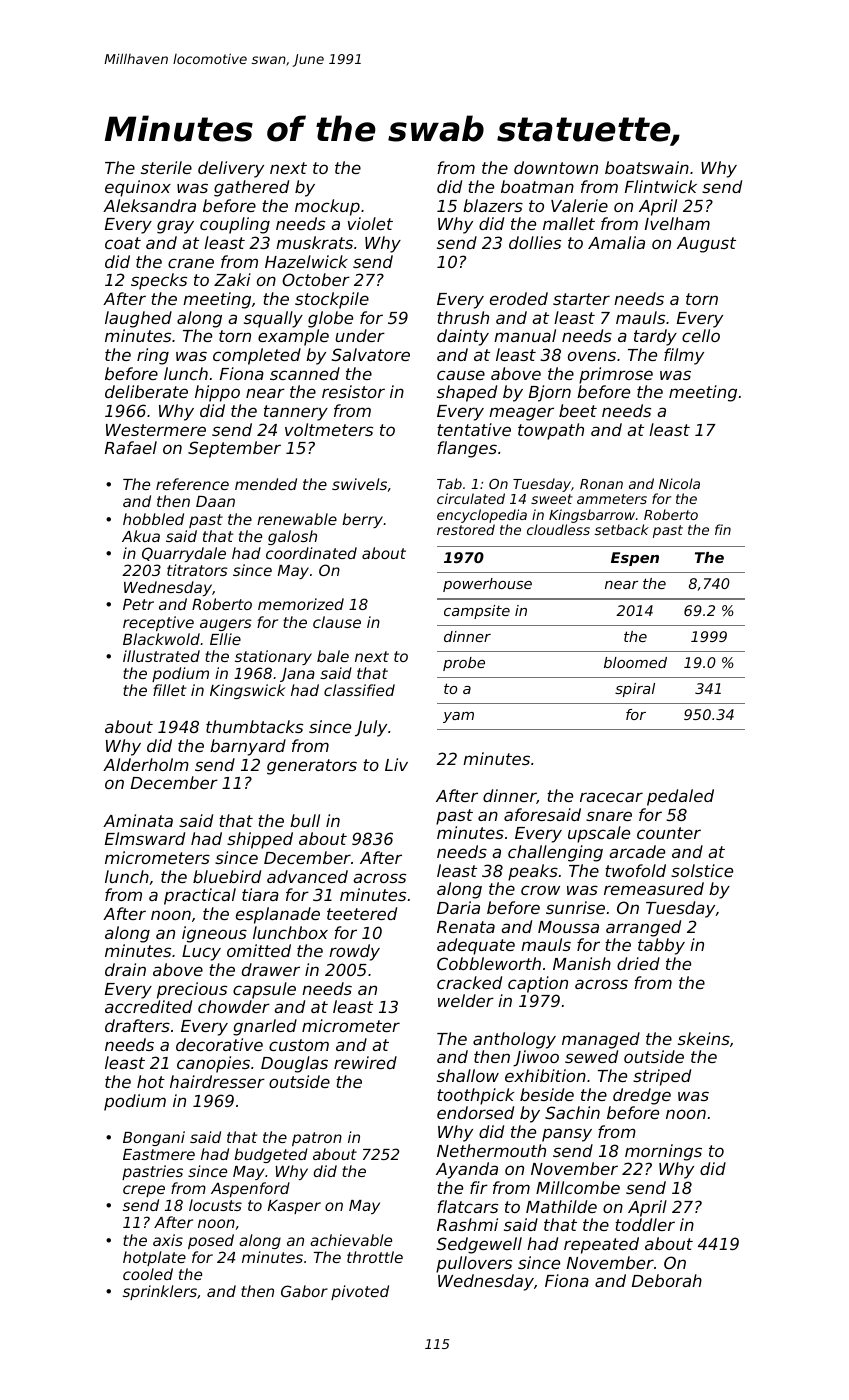 The height and width of the screenshot is (1400, 849). I want to click on crepe, so click(144, 1191).
